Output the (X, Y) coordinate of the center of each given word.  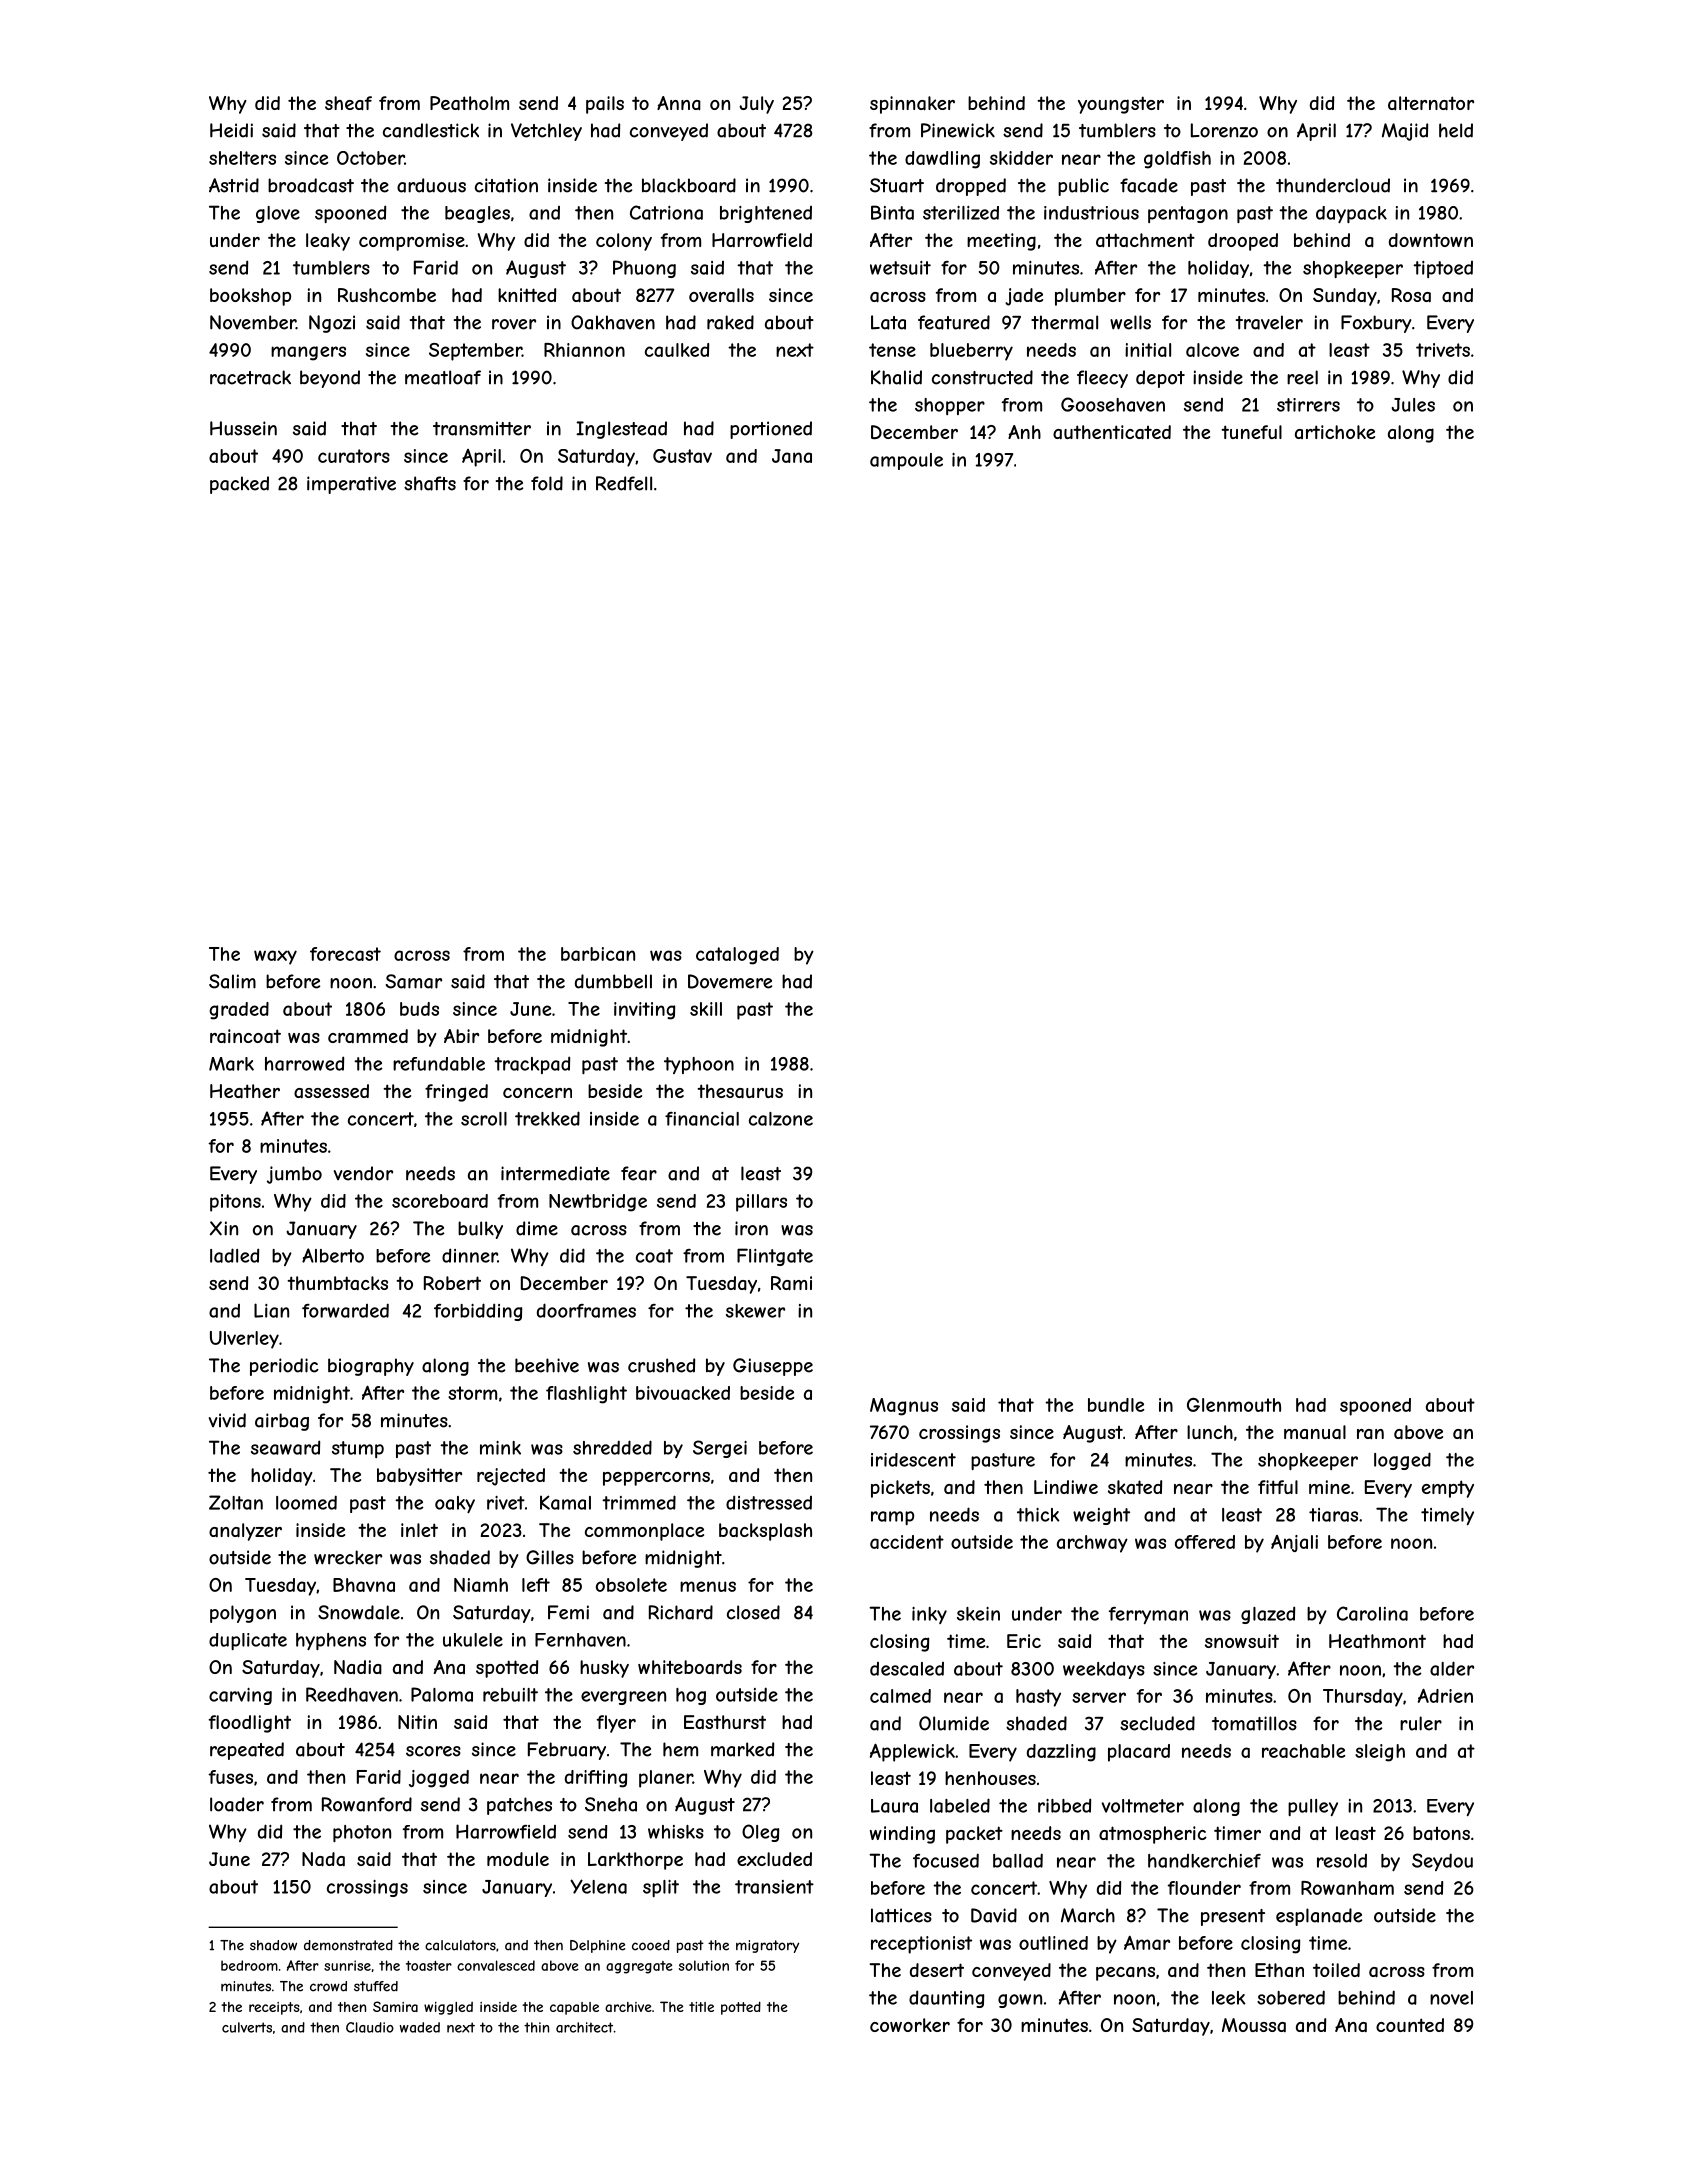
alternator (1431, 103)
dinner (470, 1255)
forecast (345, 954)
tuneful (1251, 432)
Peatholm (469, 103)
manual (1315, 1432)
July (756, 105)
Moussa (1254, 2025)
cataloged (737, 956)
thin (536, 2027)
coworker (910, 2025)
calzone (781, 1119)
